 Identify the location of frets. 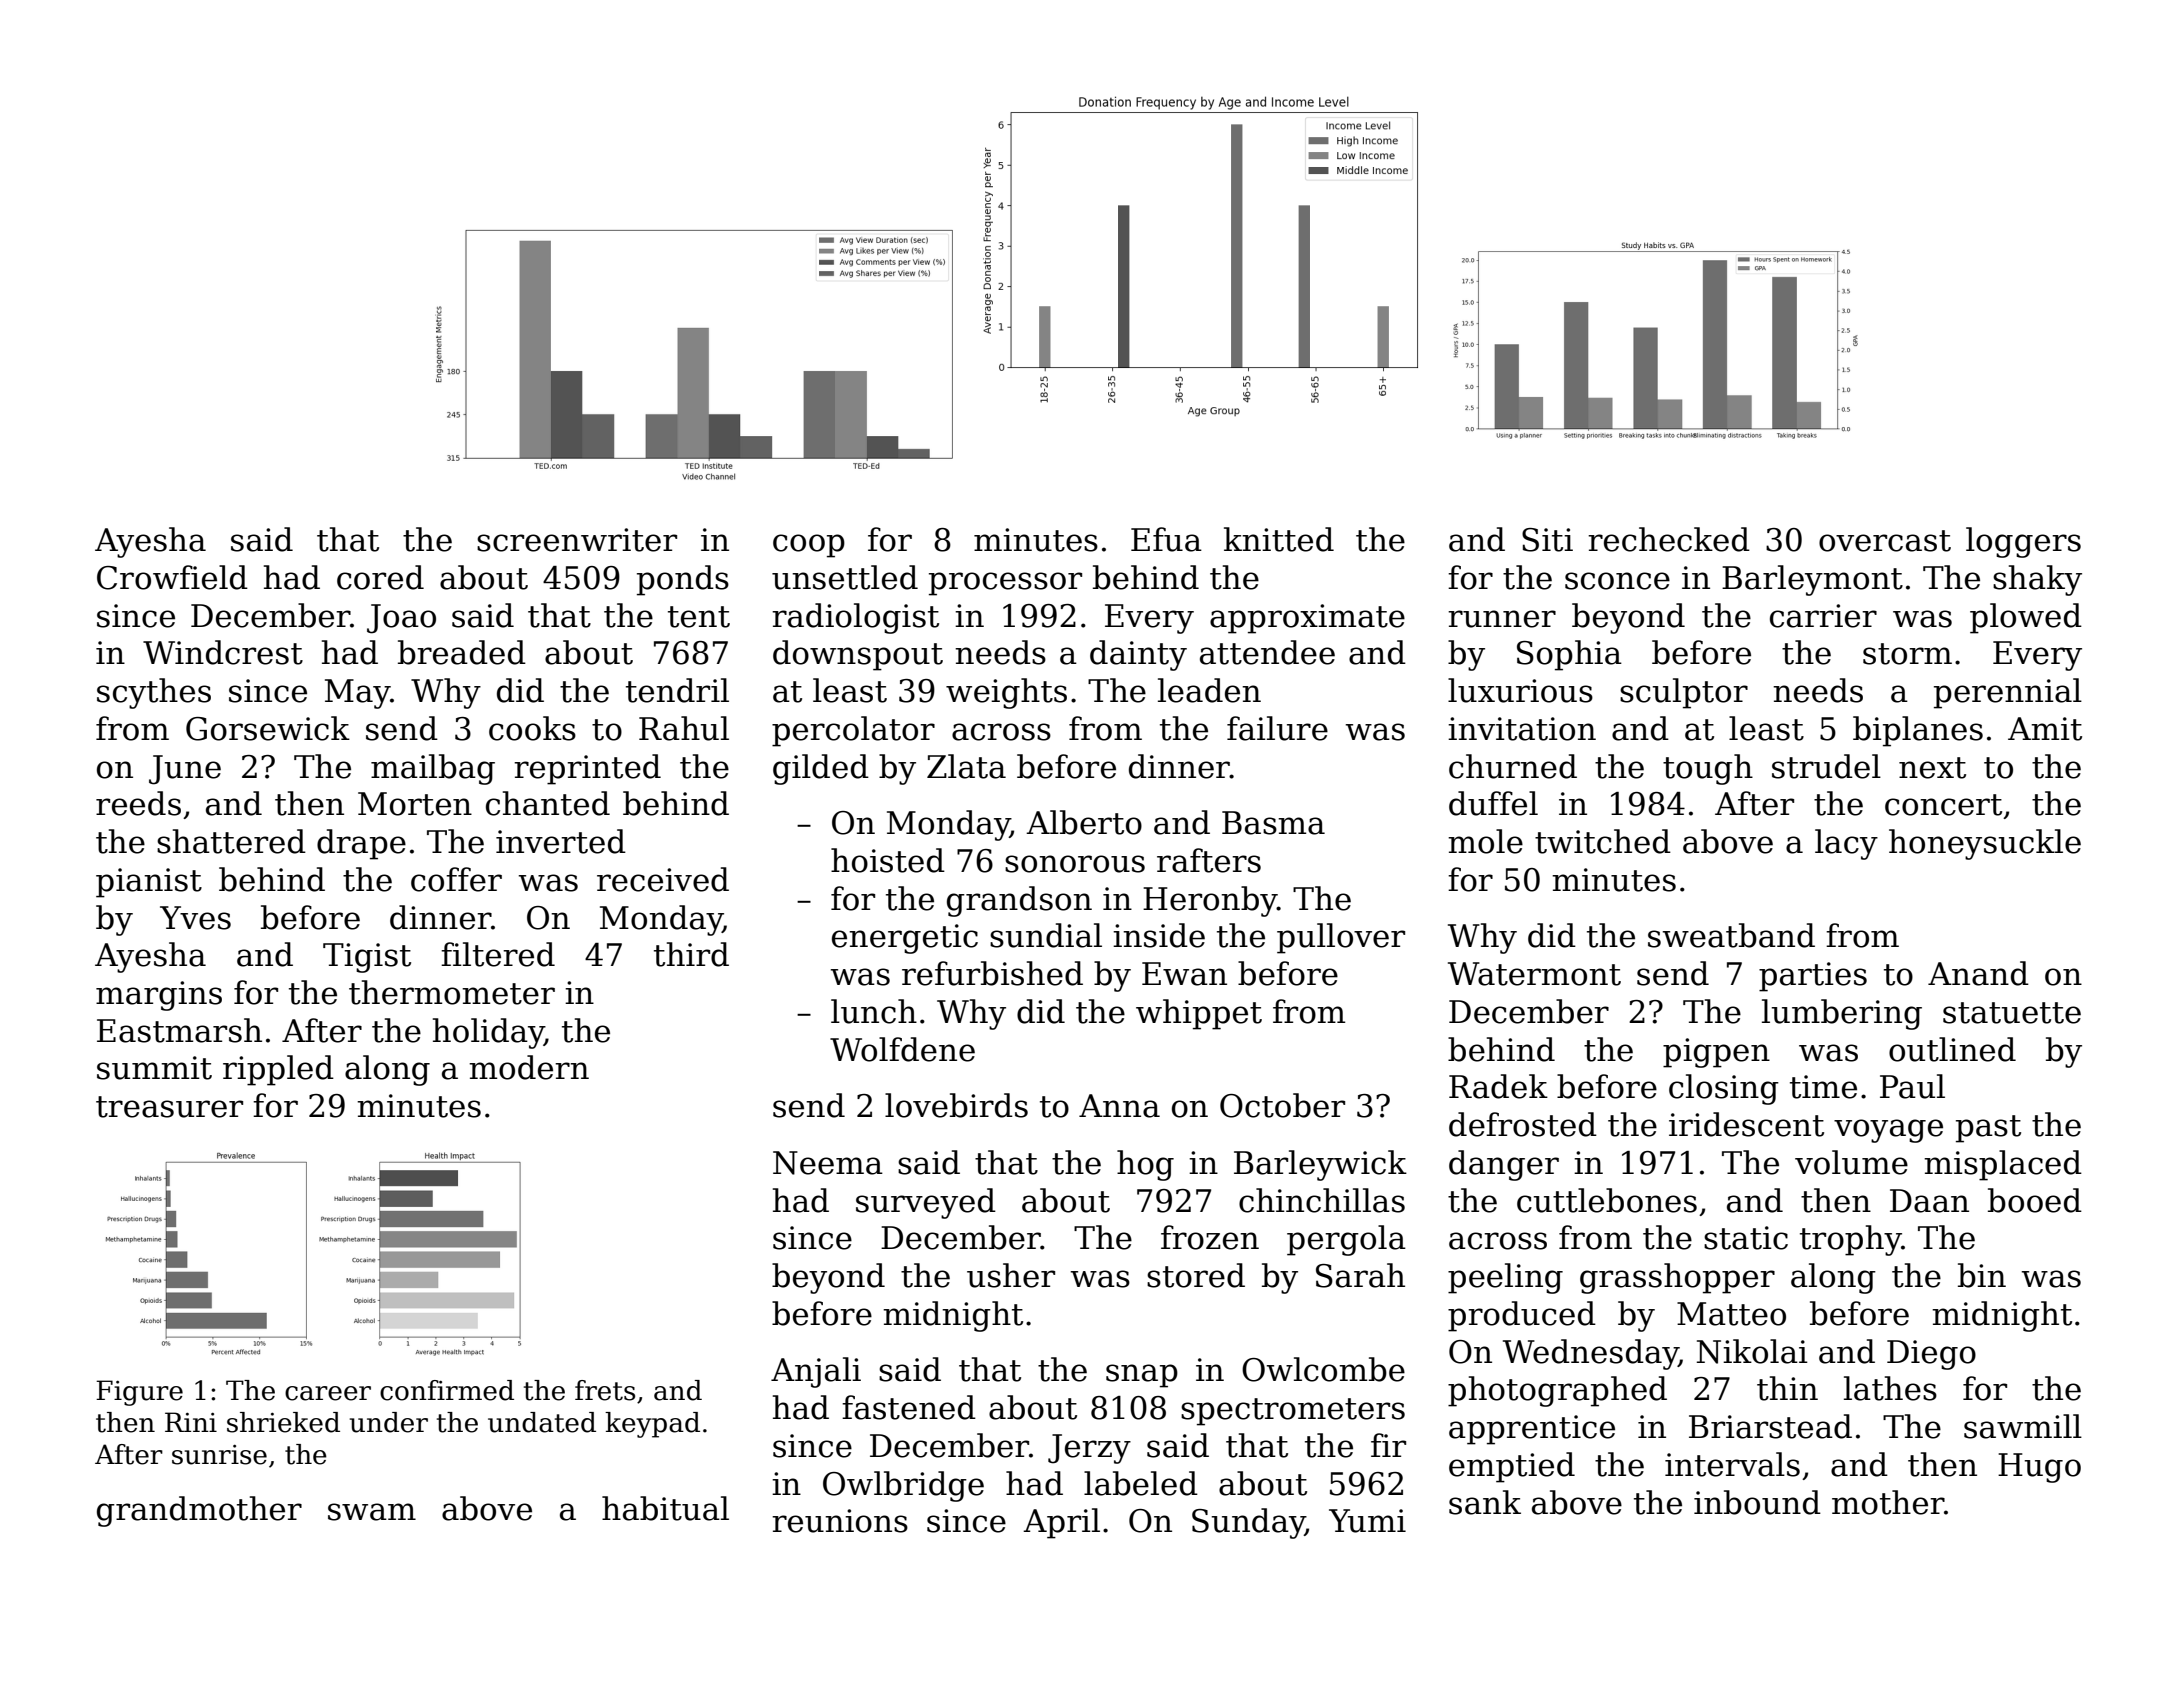
(605, 1390).
